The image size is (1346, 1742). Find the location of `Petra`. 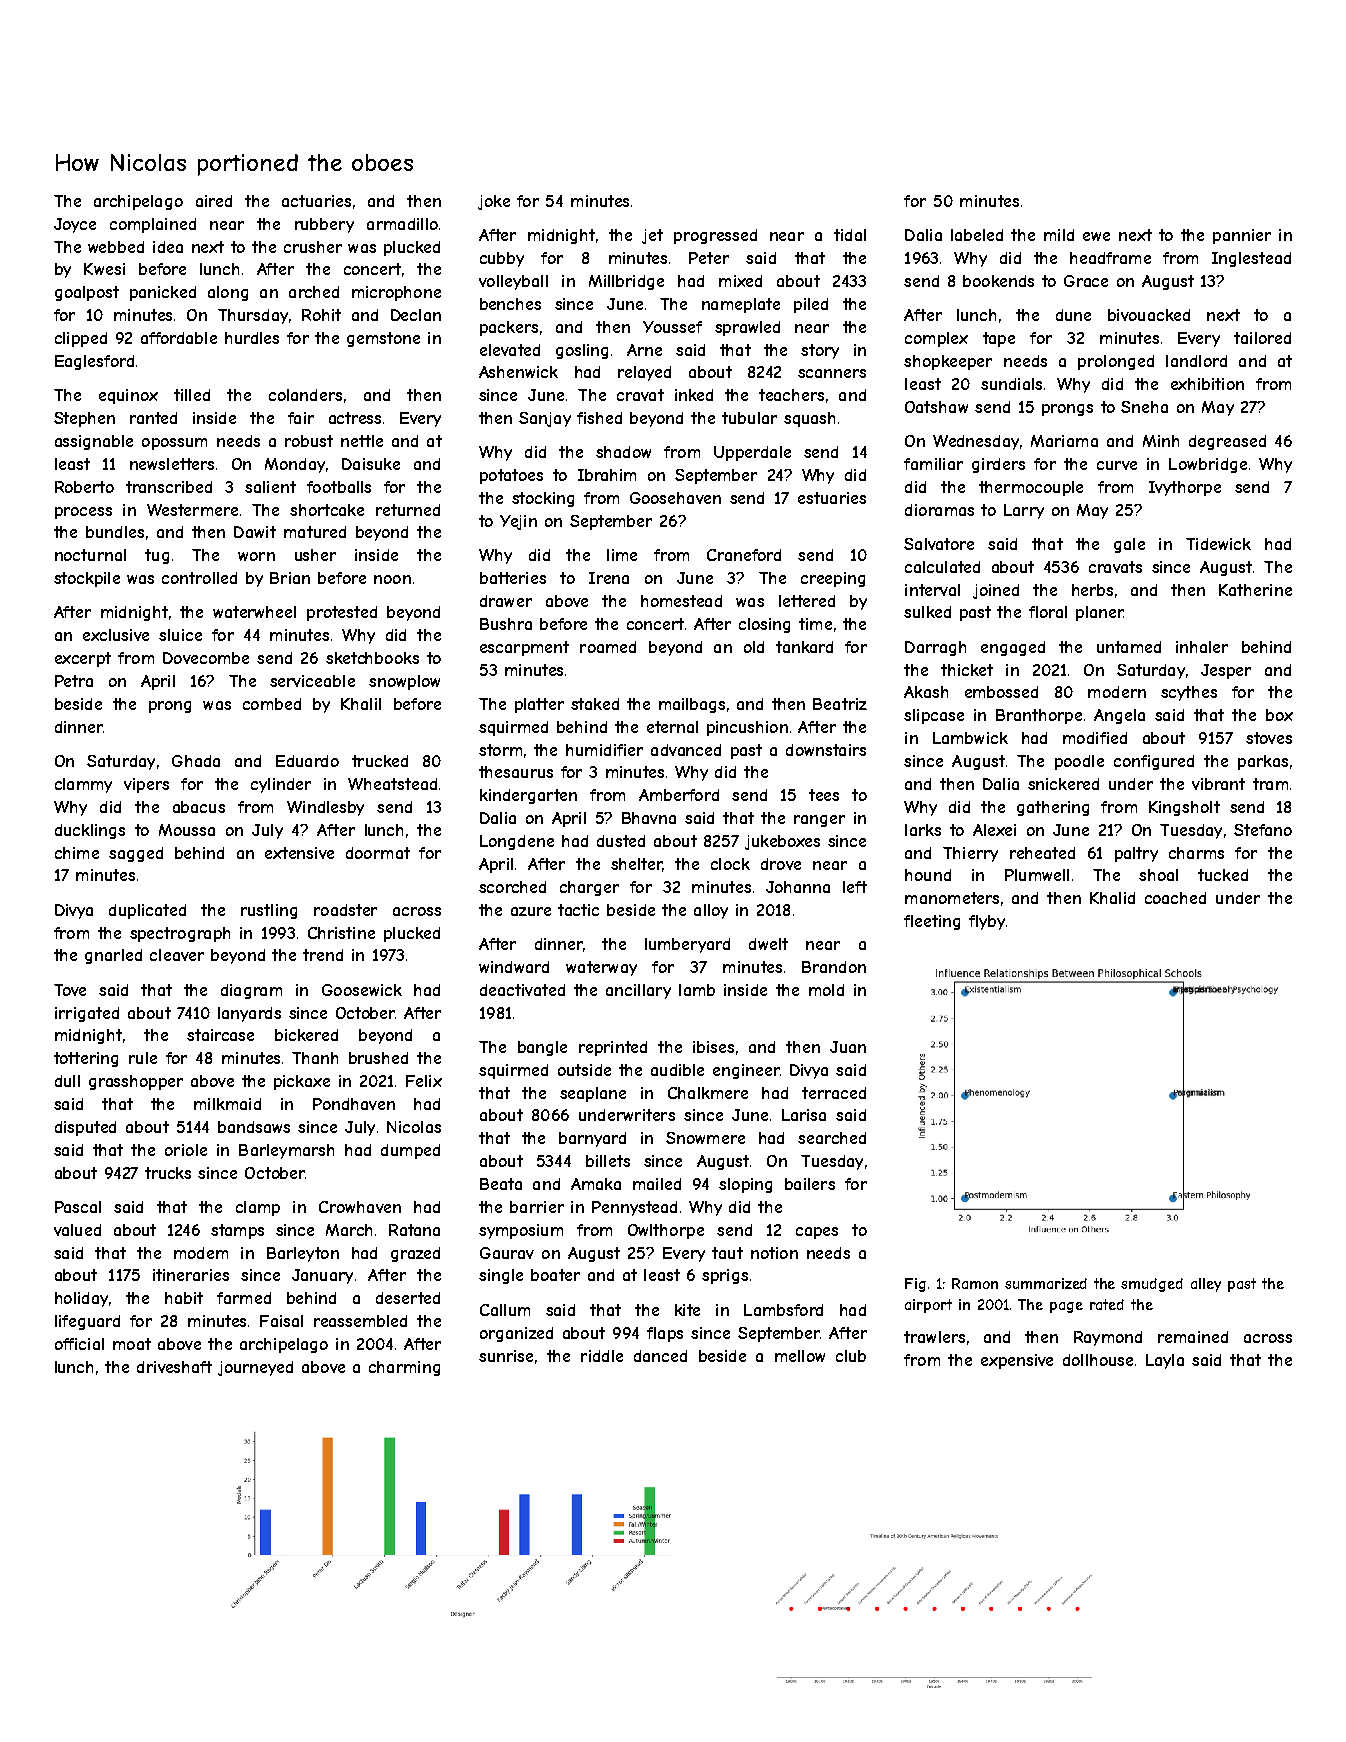

Petra is located at coordinates (74, 681).
